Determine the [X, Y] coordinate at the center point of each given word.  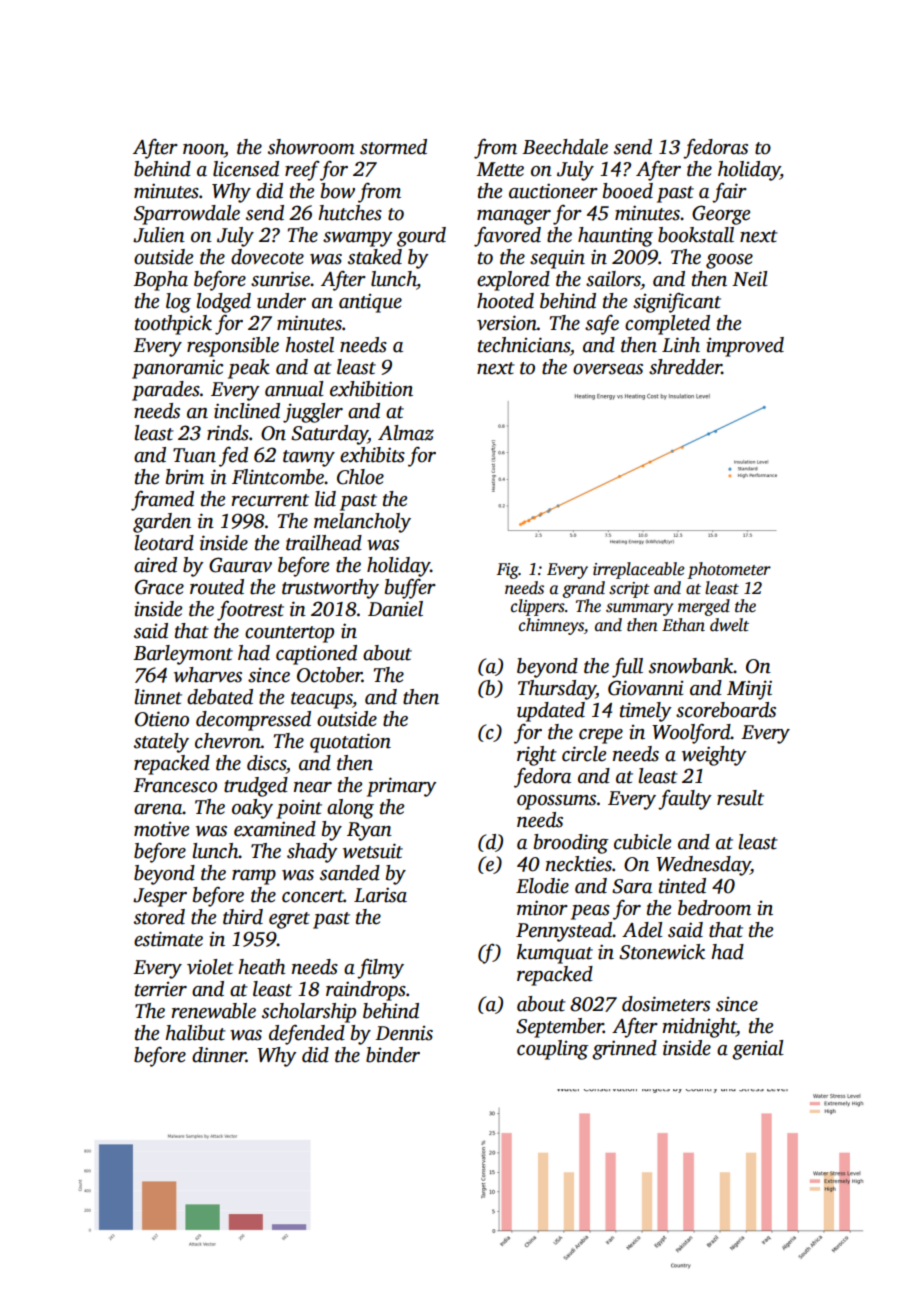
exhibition [371, 389]
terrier [161, 989]
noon [203, 149]
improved [745, 347]
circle [584, 754]
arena [158, 809]
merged [704, 607]
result [740, 798]
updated [551, 712]
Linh [681, 345]
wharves [208, 675]
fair [729, 192]
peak [249, 369]
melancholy [362, 523]
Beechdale [565, 147]
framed [162, 501]
